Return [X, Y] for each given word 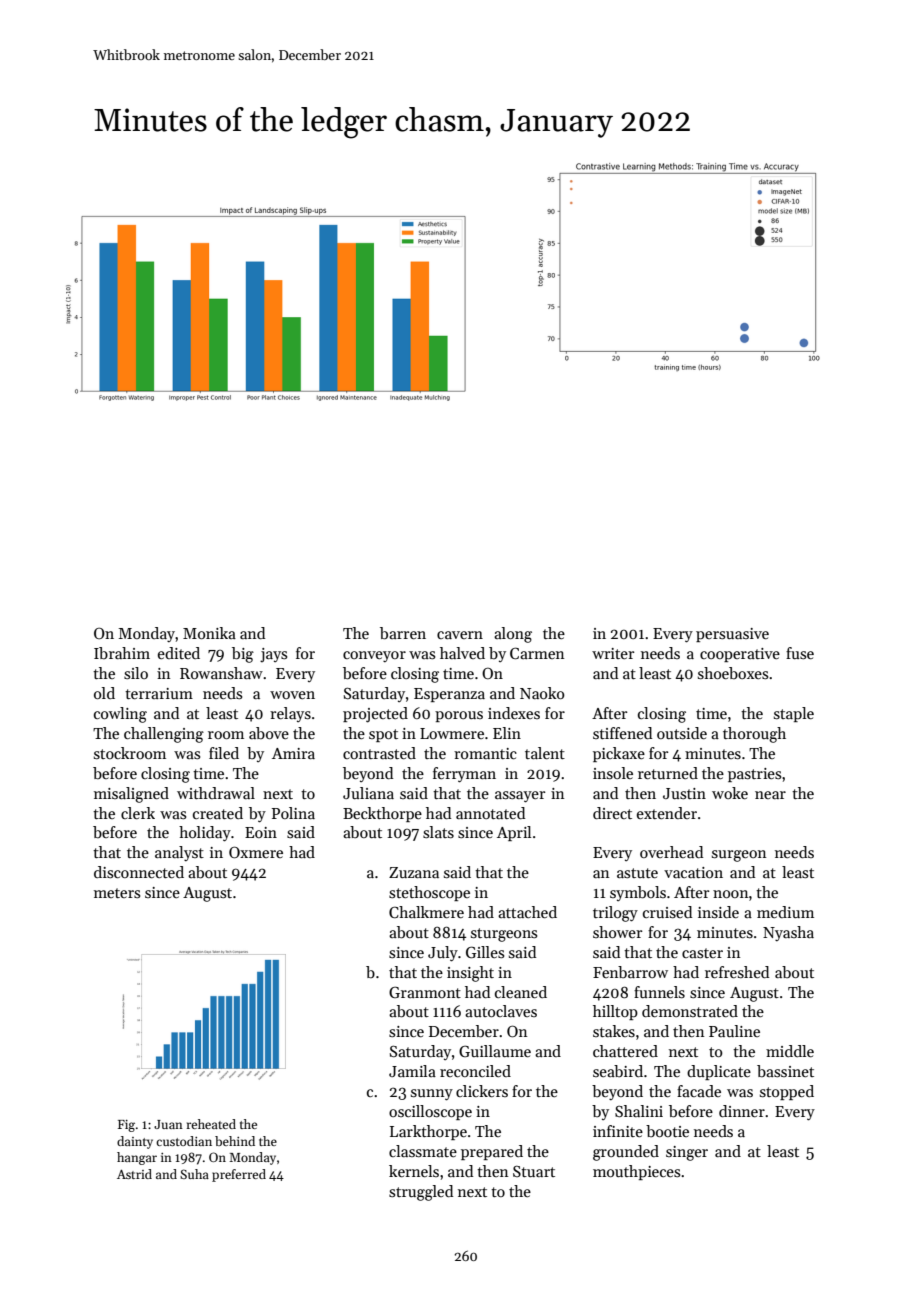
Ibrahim [122, 653]
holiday [205, 834]
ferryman [464, 775]
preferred [239, 1175]
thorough [754, 735]
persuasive [732, 635]
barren [403, 633]
